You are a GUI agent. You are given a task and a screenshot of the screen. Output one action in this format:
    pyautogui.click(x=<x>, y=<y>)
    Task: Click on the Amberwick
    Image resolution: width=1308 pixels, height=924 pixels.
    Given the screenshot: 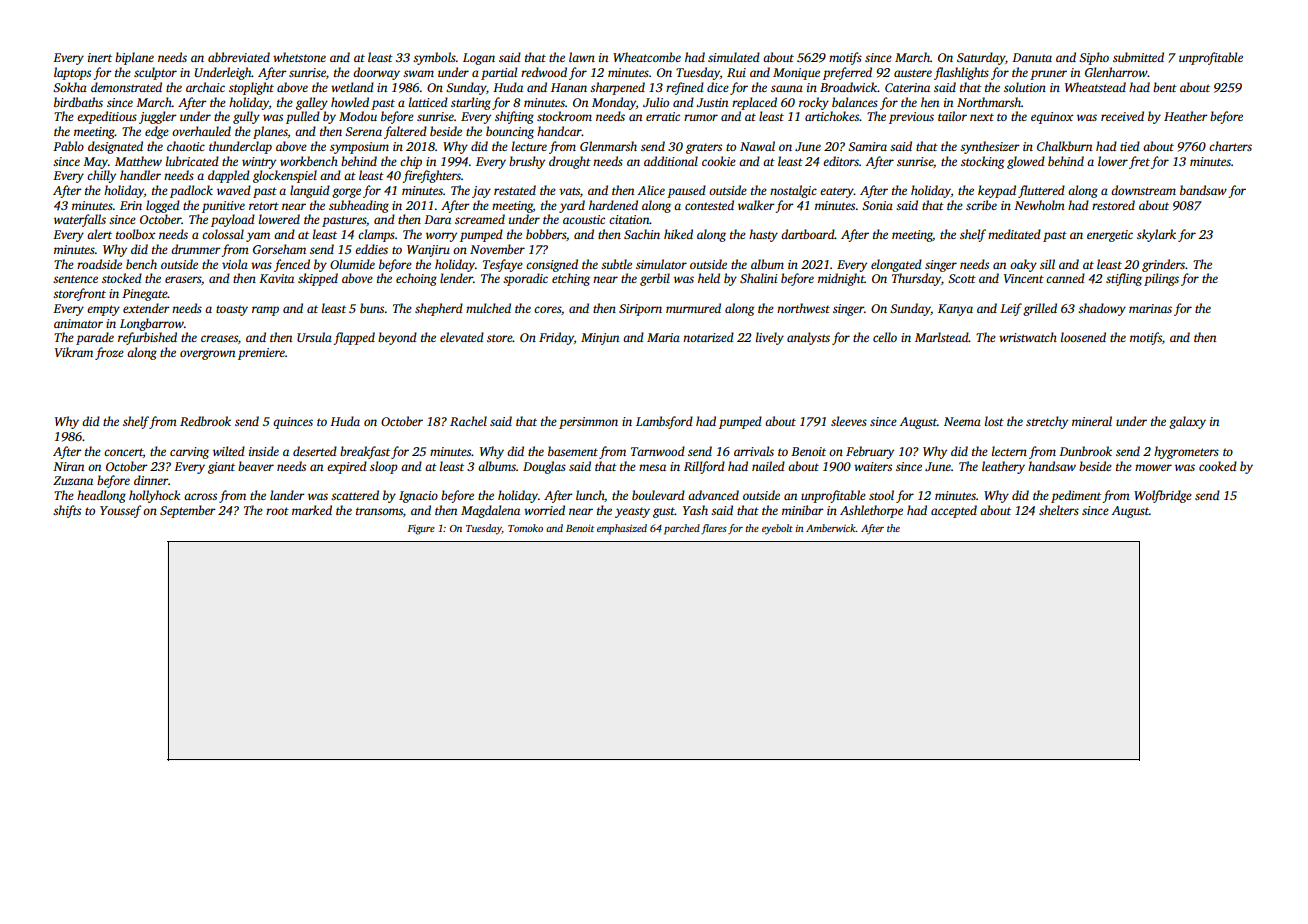 What is the action you would take?
    pyautogui.click(x=831, y=528)
